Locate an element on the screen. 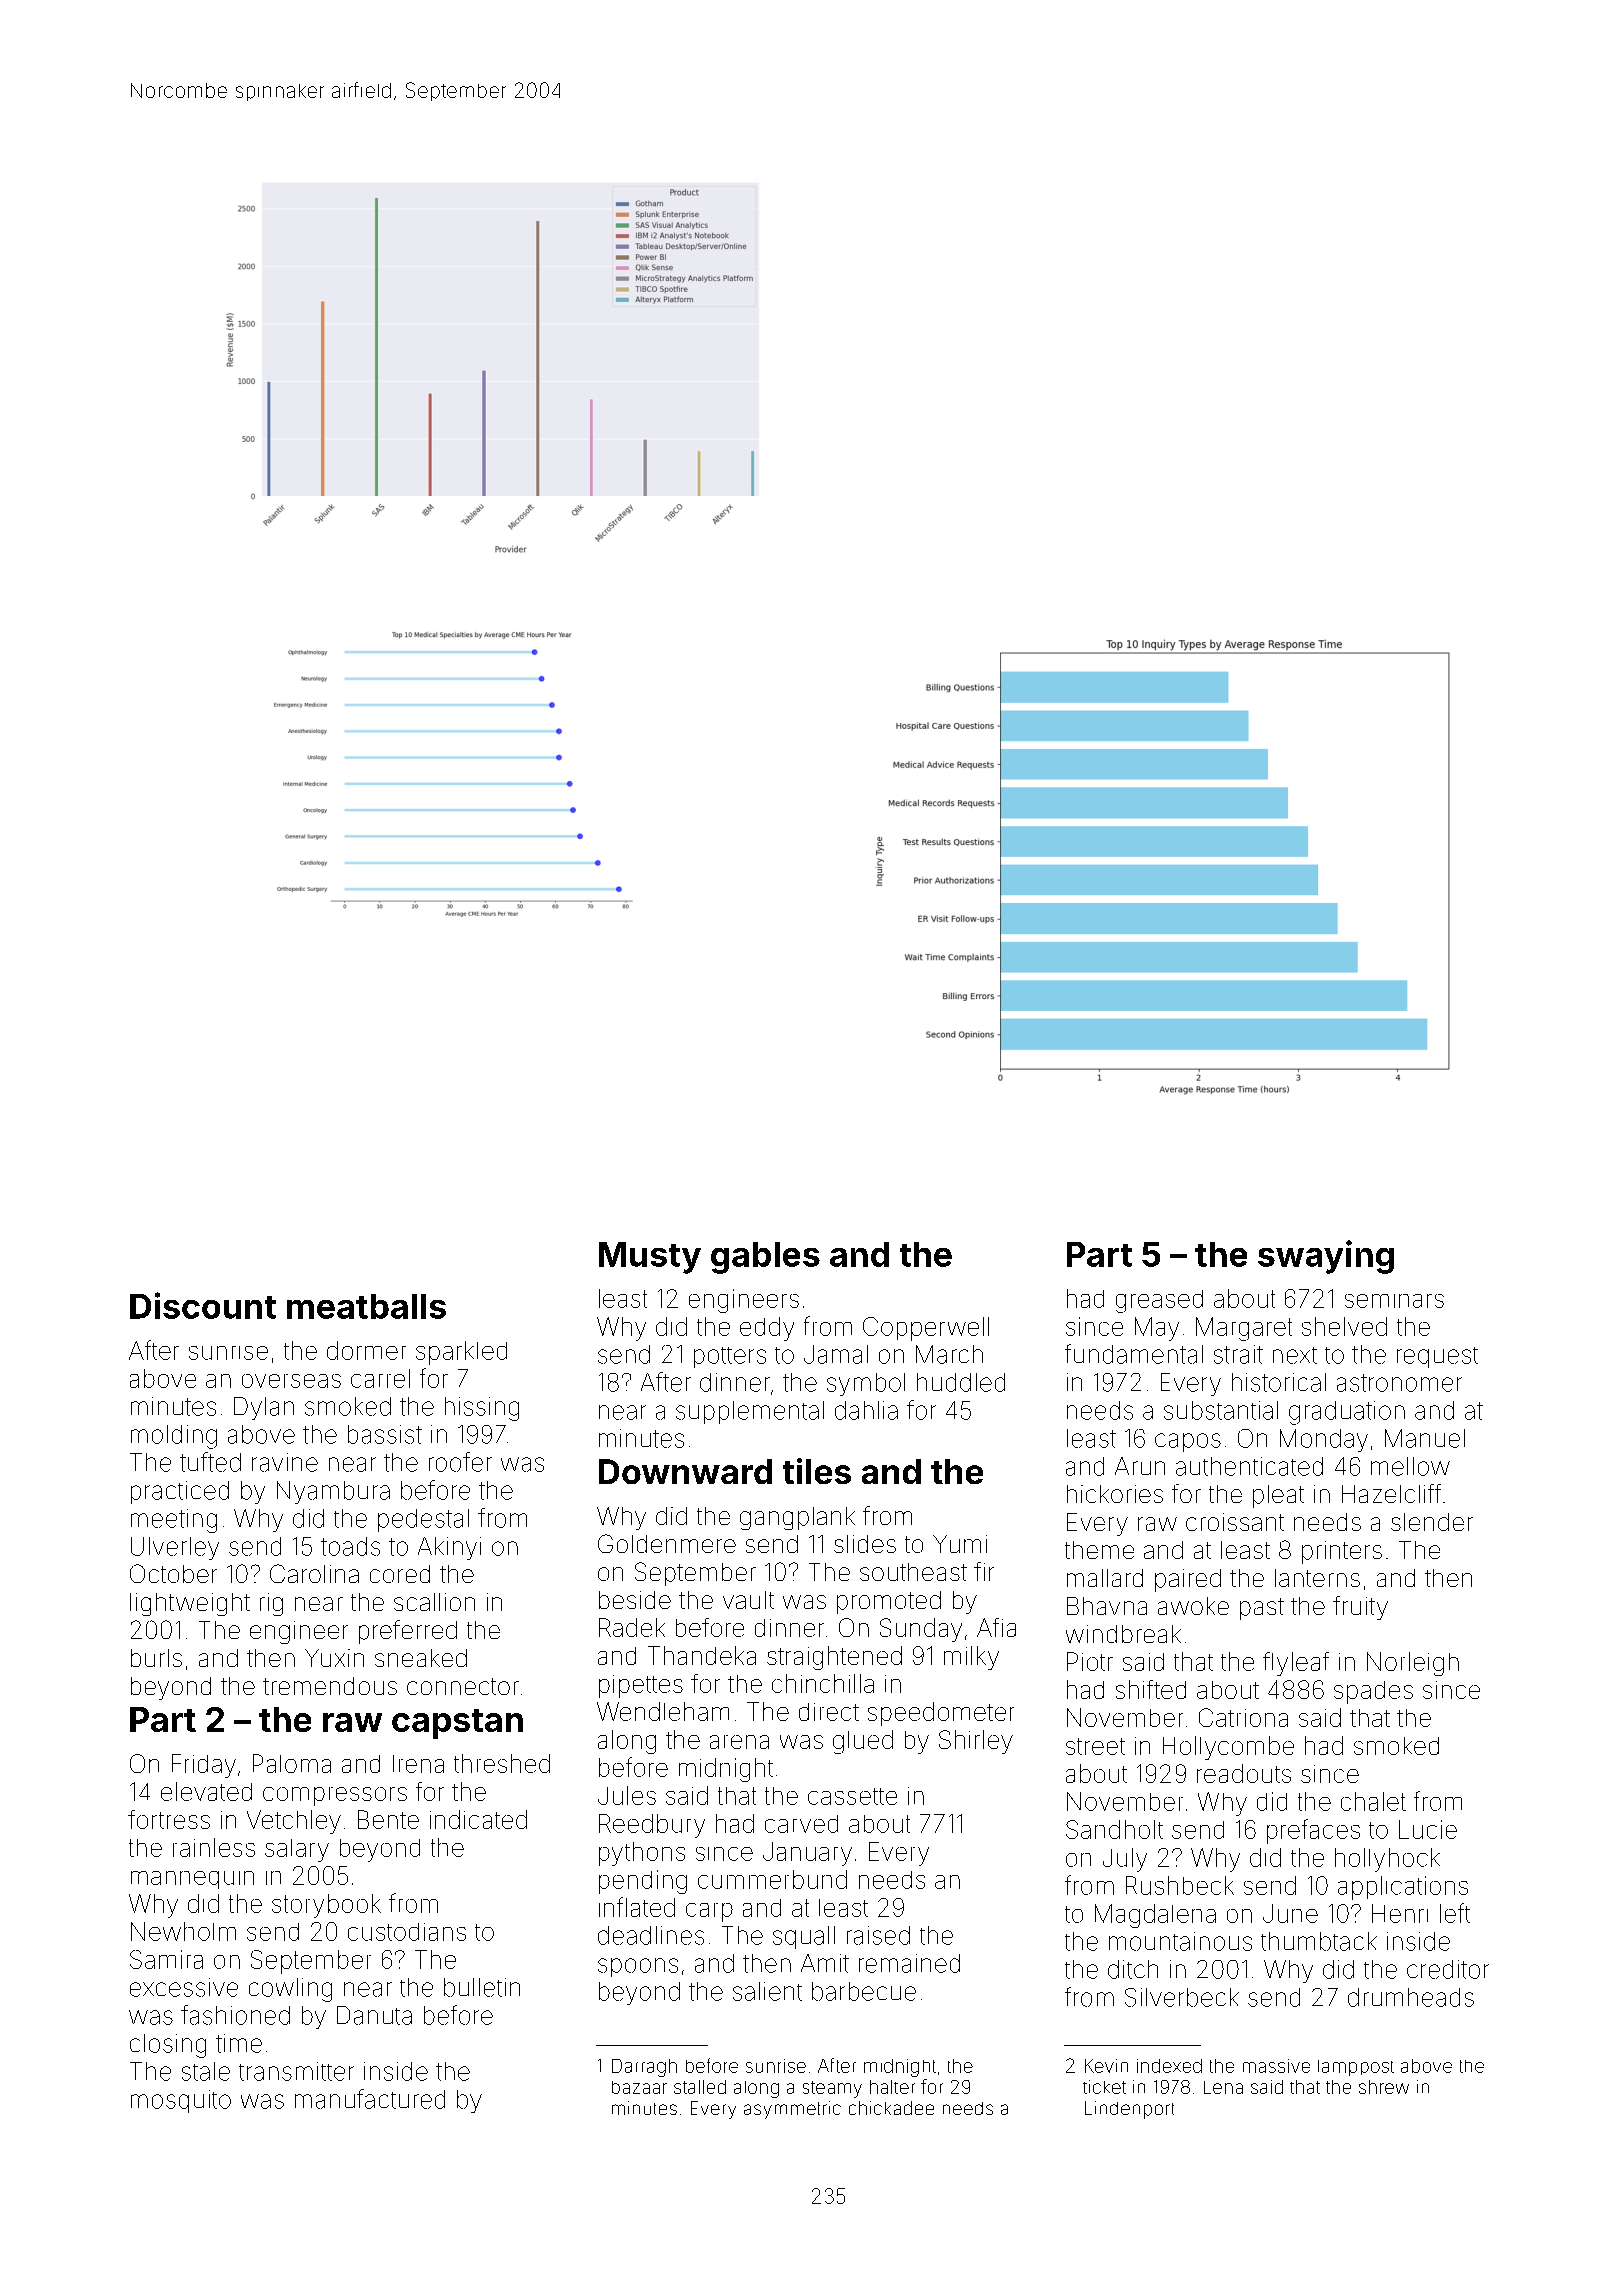 Image resolution: width=1620 pixels, height=2292 pixels. Lindenport is located at coordinates (1129, 2110).
